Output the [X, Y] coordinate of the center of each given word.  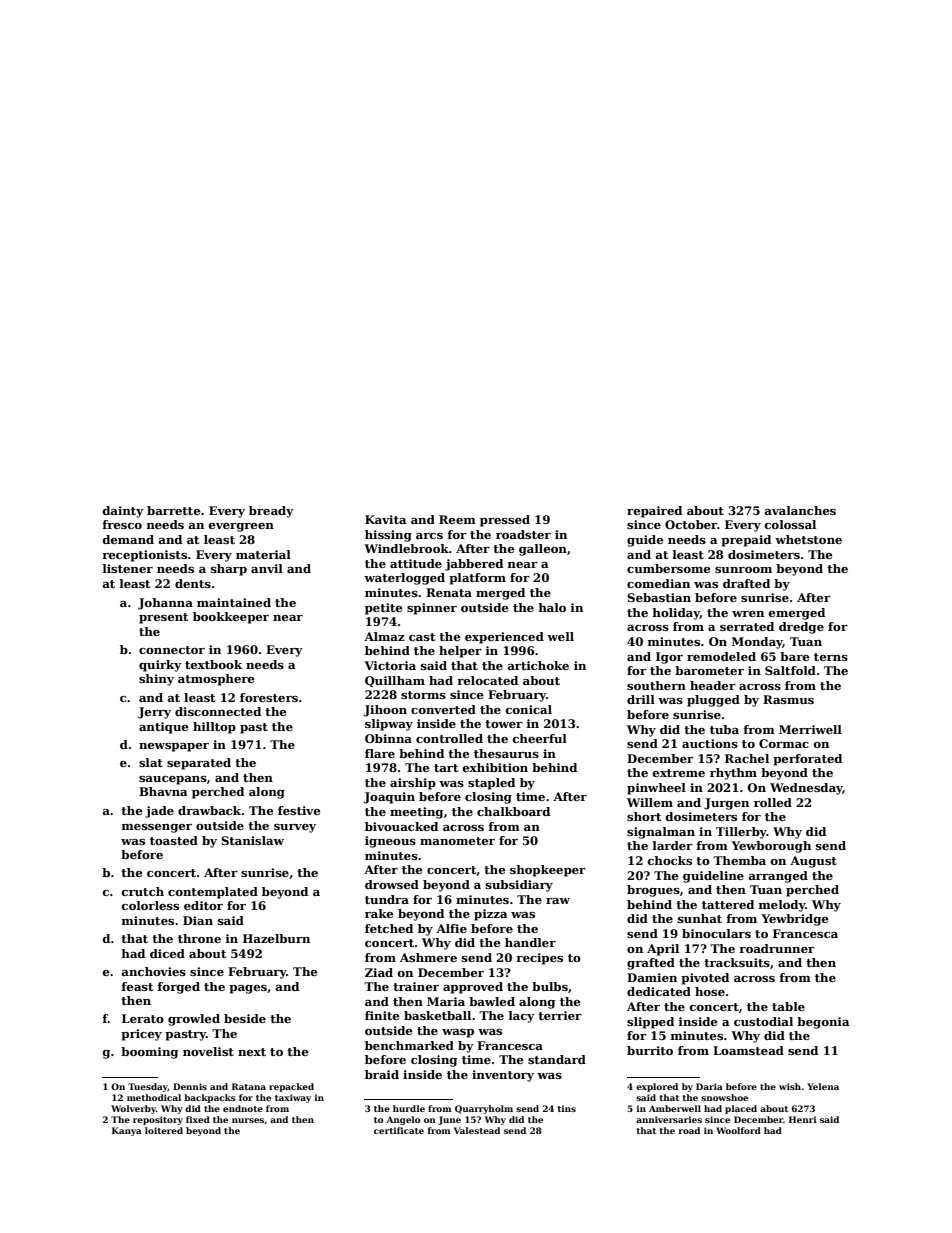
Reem [457, 519]
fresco [122, 524]
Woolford [738, 1130]
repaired [654, 512]
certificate [399, 1130]
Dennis [190, 1086]
